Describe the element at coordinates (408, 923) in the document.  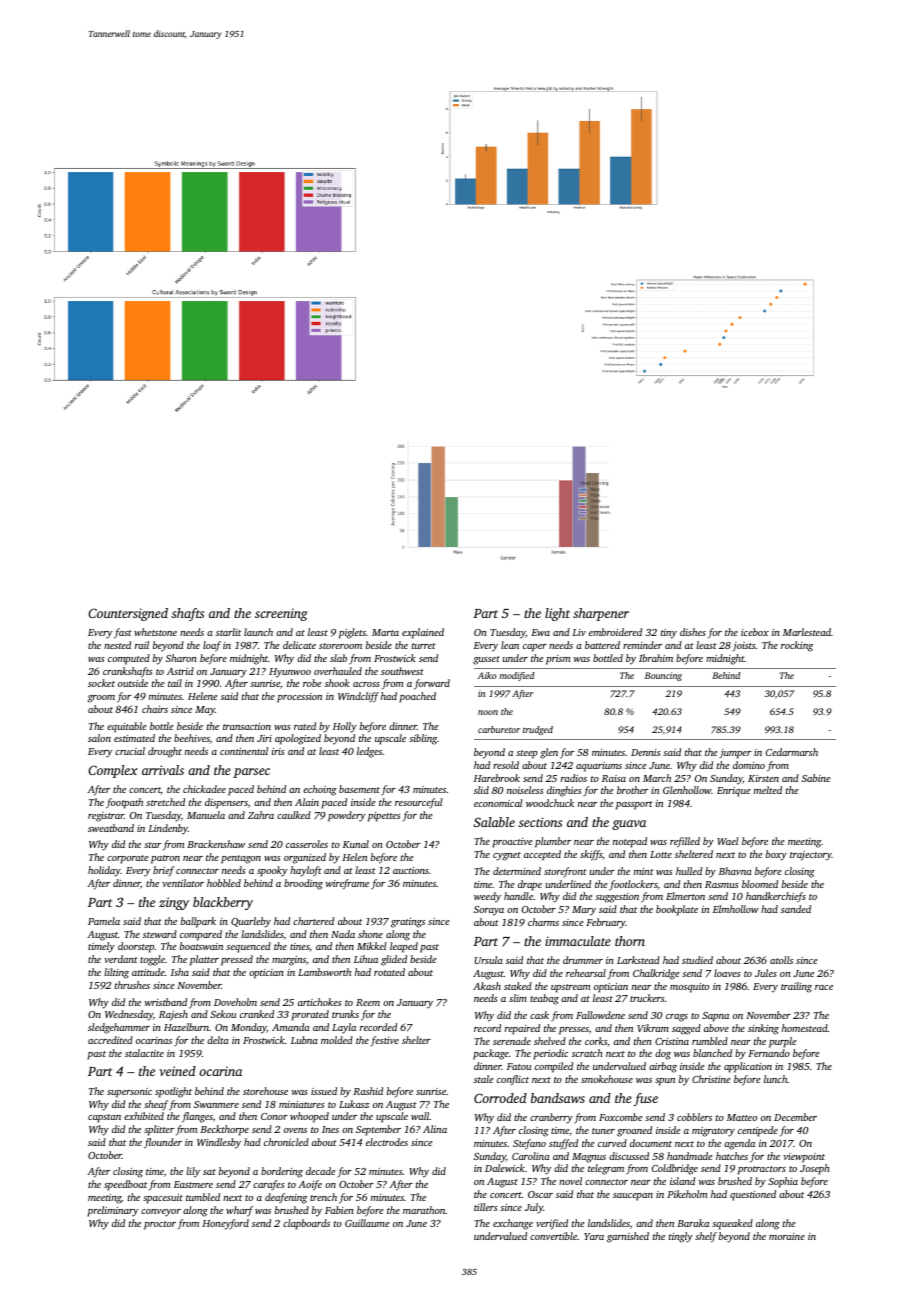
I see `gratings` at that location.
